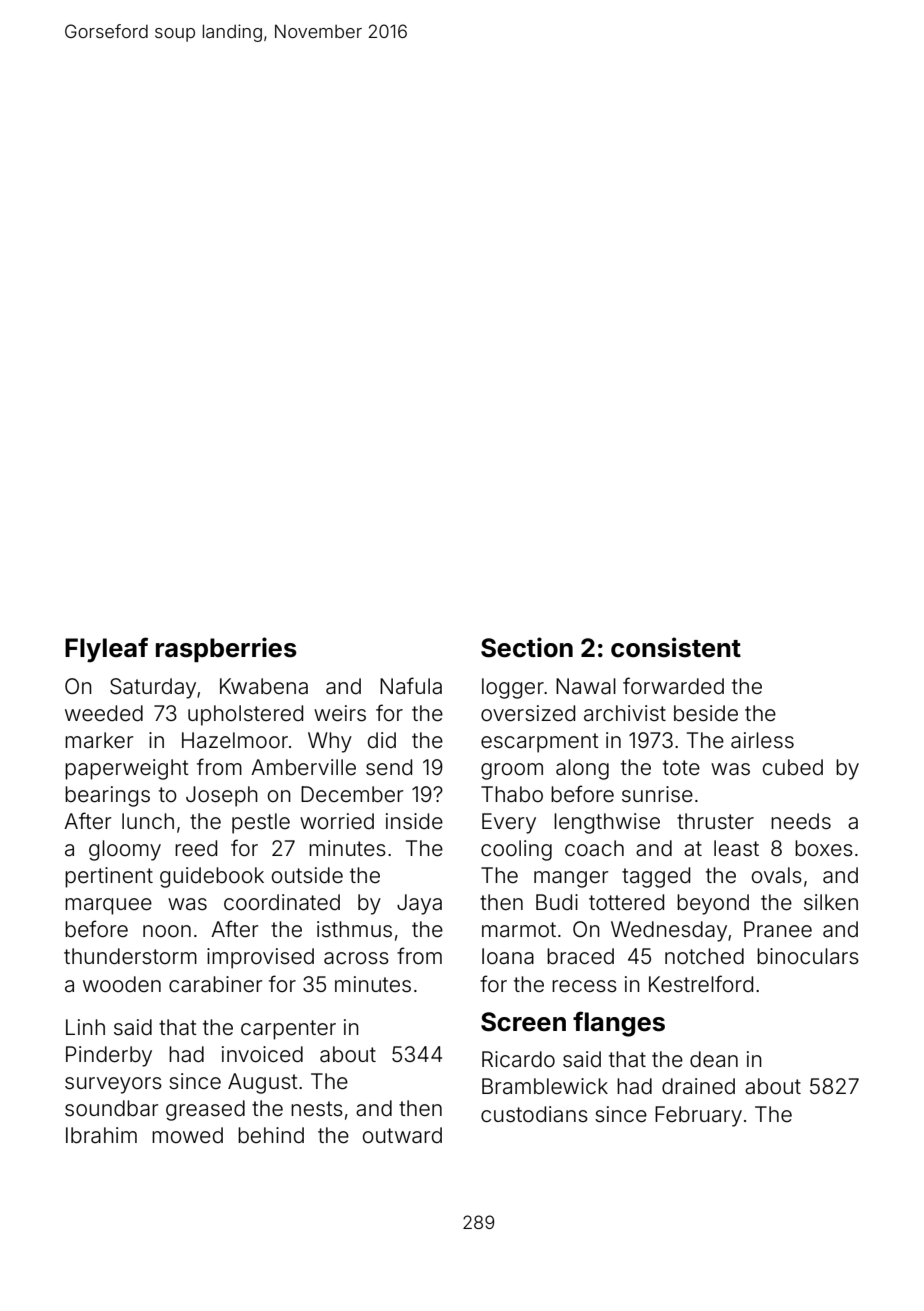  What do you see at coordinates (235, 740) in the screenshot?
I see `Hazelmoor` at bounding box center [235, 740].
